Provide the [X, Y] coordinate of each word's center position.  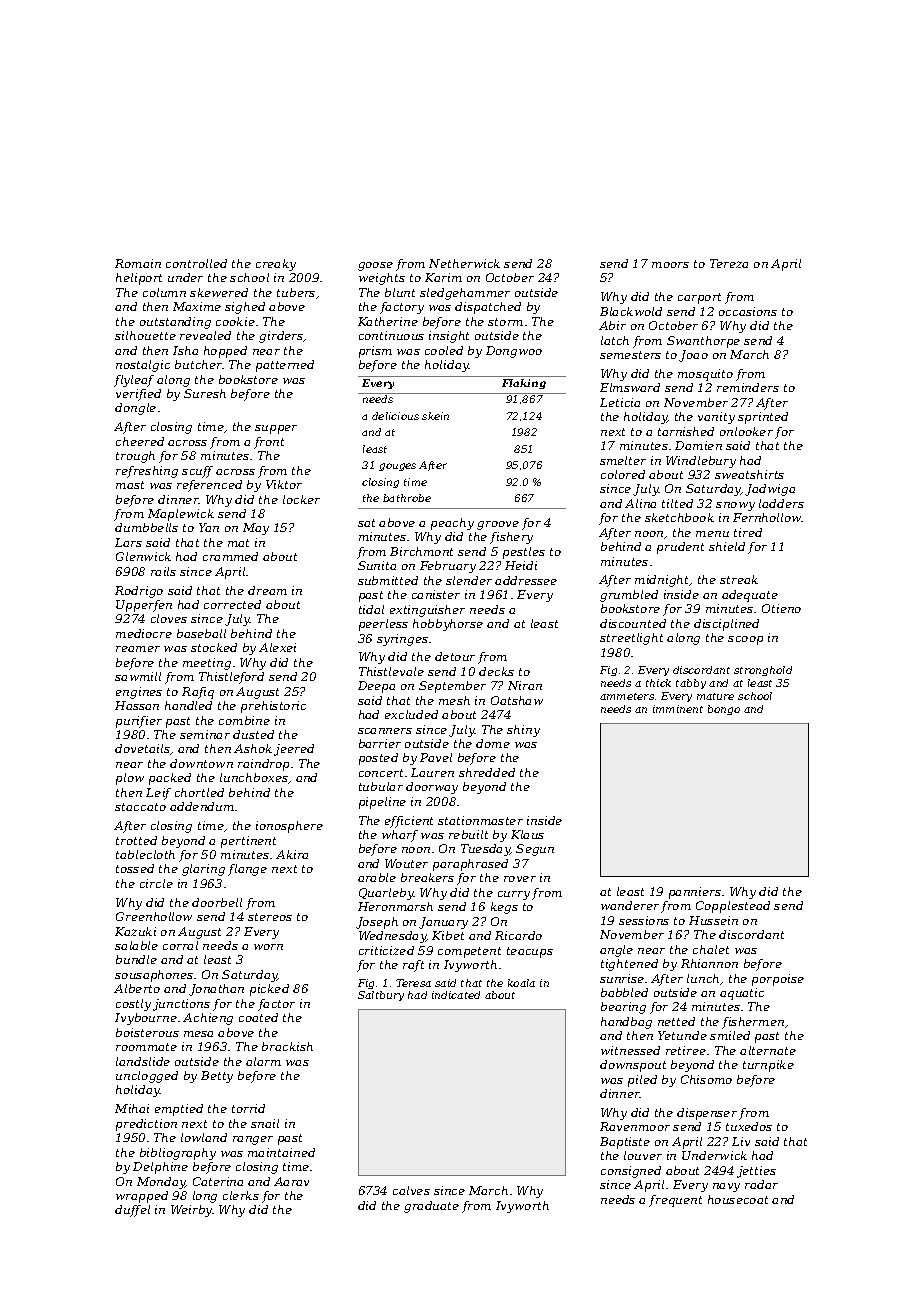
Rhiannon [709, 963]
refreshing [147, 472]
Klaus [527, 834]
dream [267, 590]
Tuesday [485, 850]
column [164, 292]
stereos [270, 917]
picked [269, 990]
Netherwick [464, 263]
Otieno [781, 608]
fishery [511, 538]
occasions [748, 311]
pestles [524, 553]
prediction [146, 1125]
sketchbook [679, 517]
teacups [530, 952]
